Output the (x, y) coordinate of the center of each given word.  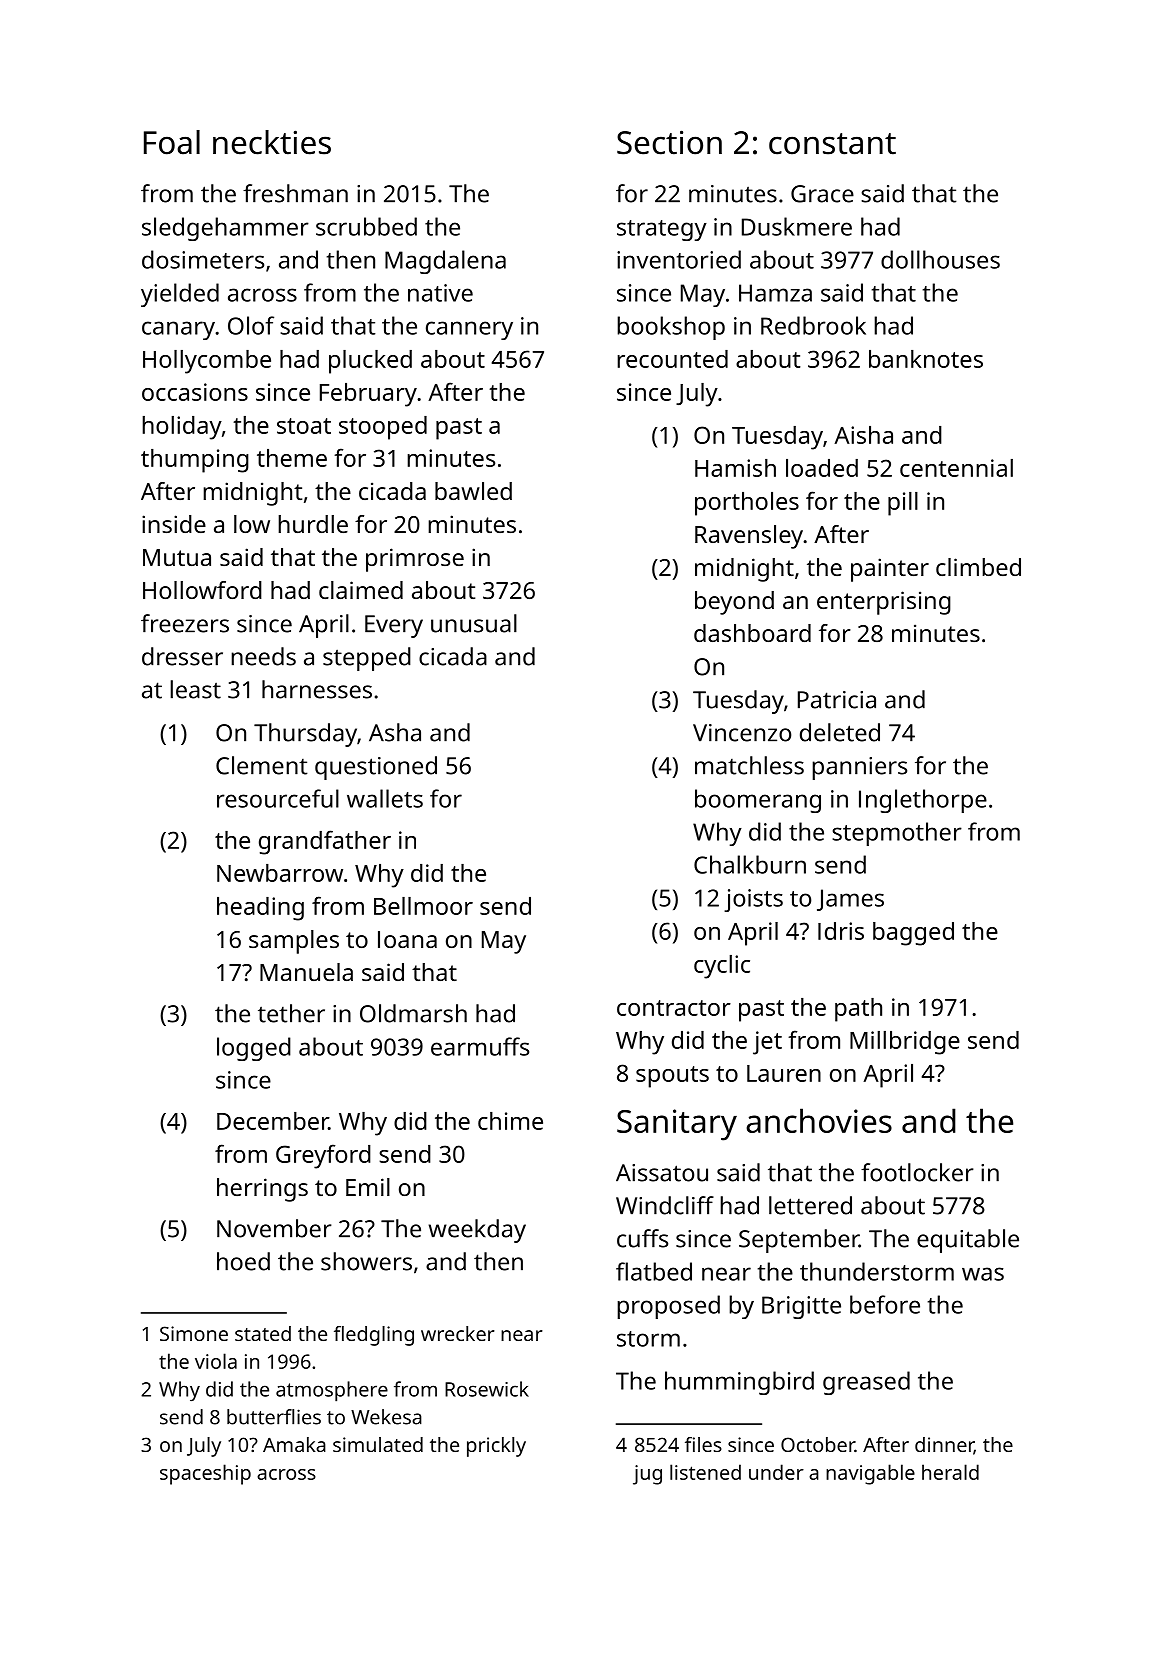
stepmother (897, 834)
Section (669, 142)
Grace (822, 194)
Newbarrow (280, 873)
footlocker (917, 1172)
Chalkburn (750, 864)
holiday (182, 428)
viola (216, 1361)
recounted (672, 359)
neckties (272, 142)
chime (510, 1121)
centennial (956, 468)
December (273, 1121)
